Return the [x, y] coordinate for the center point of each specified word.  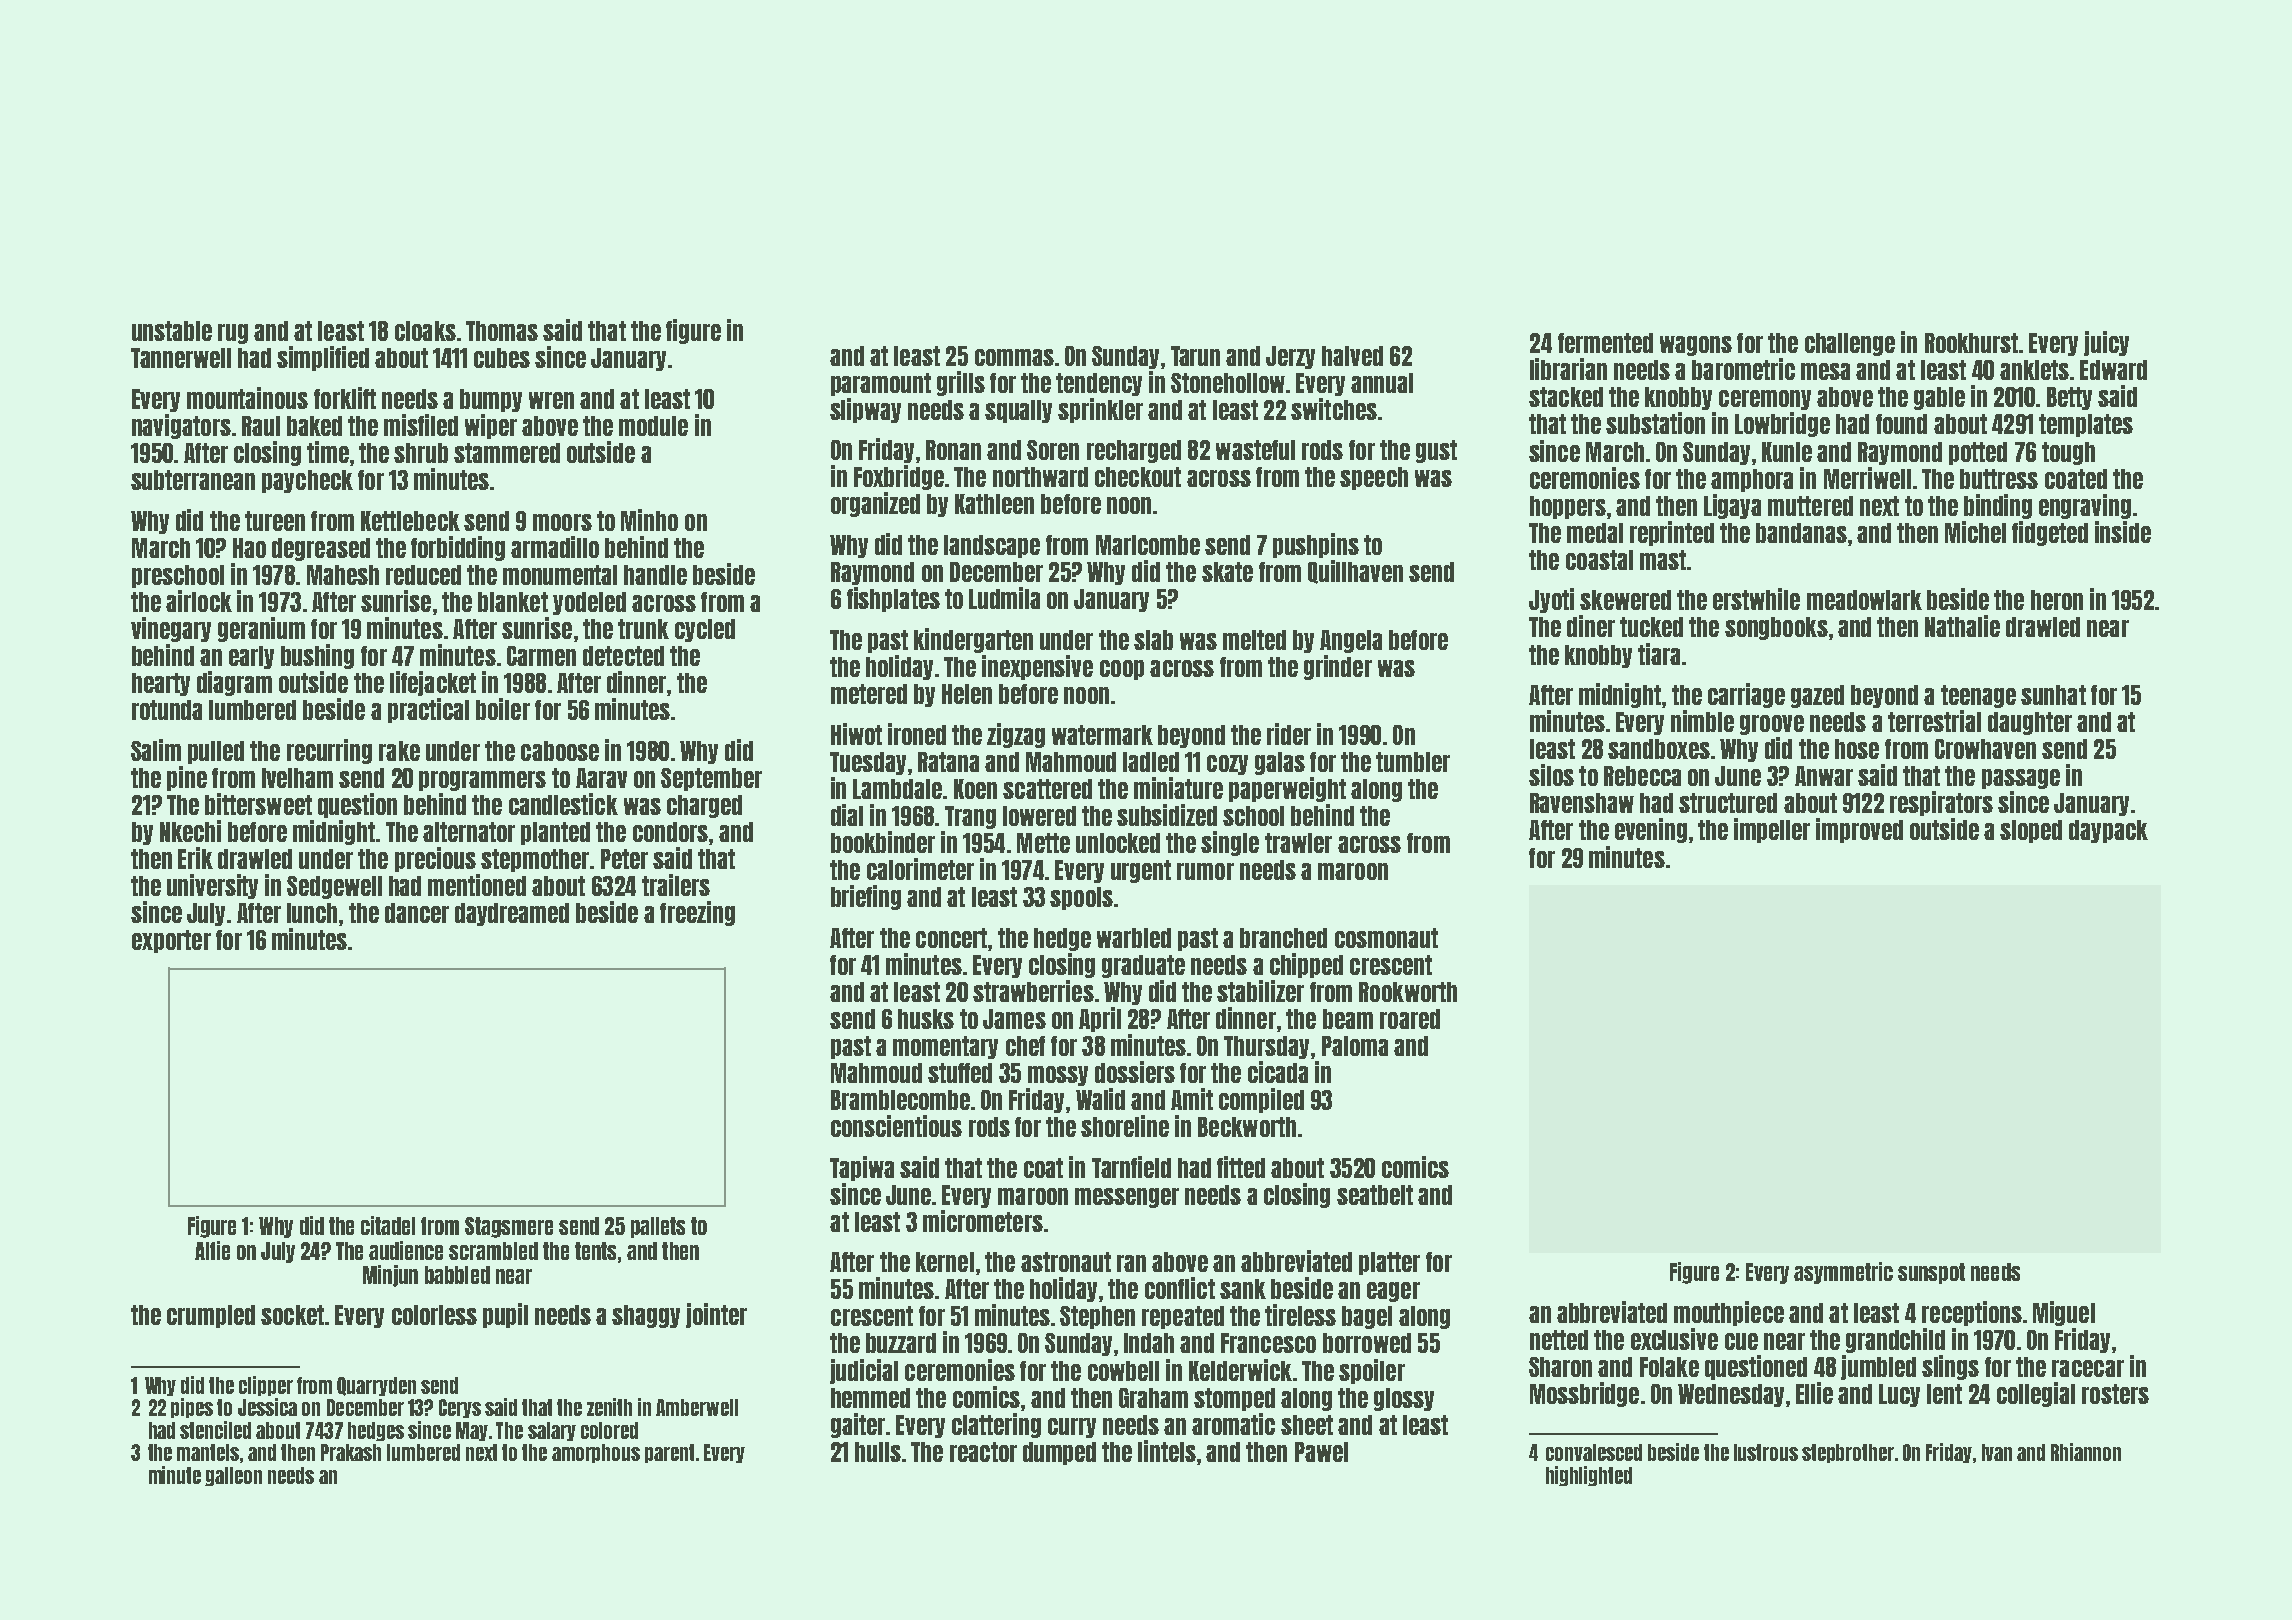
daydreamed [512, 914]
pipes [192, 1408]
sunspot [1931, 1273]
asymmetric [1843, 1273]
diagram [234, 683]
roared [1410, 1019]
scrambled [493, 1251]
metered [869, 694]
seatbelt [1375, 1195]
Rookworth [1408, 992]
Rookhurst [1971, 343]
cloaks [425, 331]
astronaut [1066, 1262]
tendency [1099, 384]
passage [2021, 779]
